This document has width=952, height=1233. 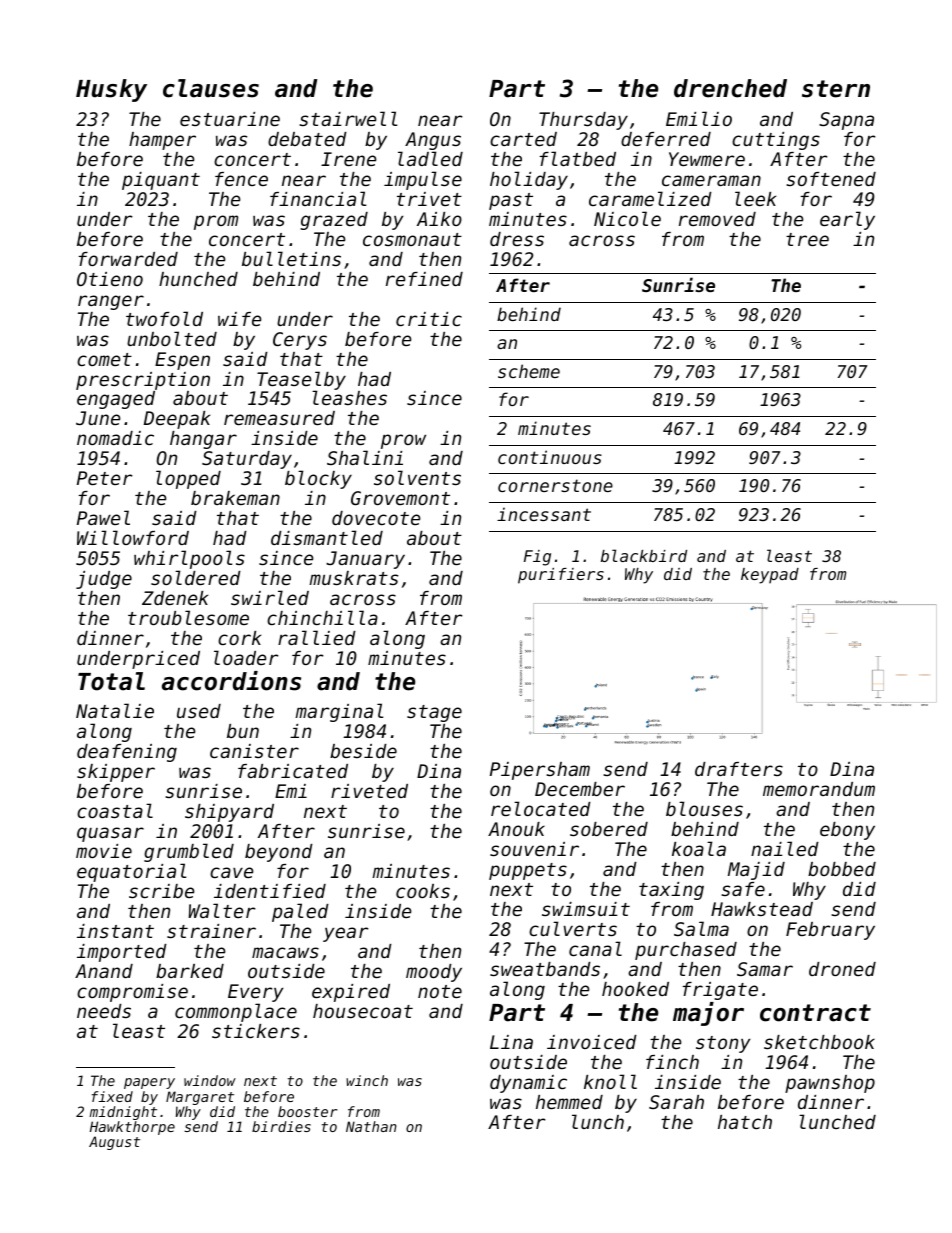 I want to click on drenched, so click(x=730, y=88).
